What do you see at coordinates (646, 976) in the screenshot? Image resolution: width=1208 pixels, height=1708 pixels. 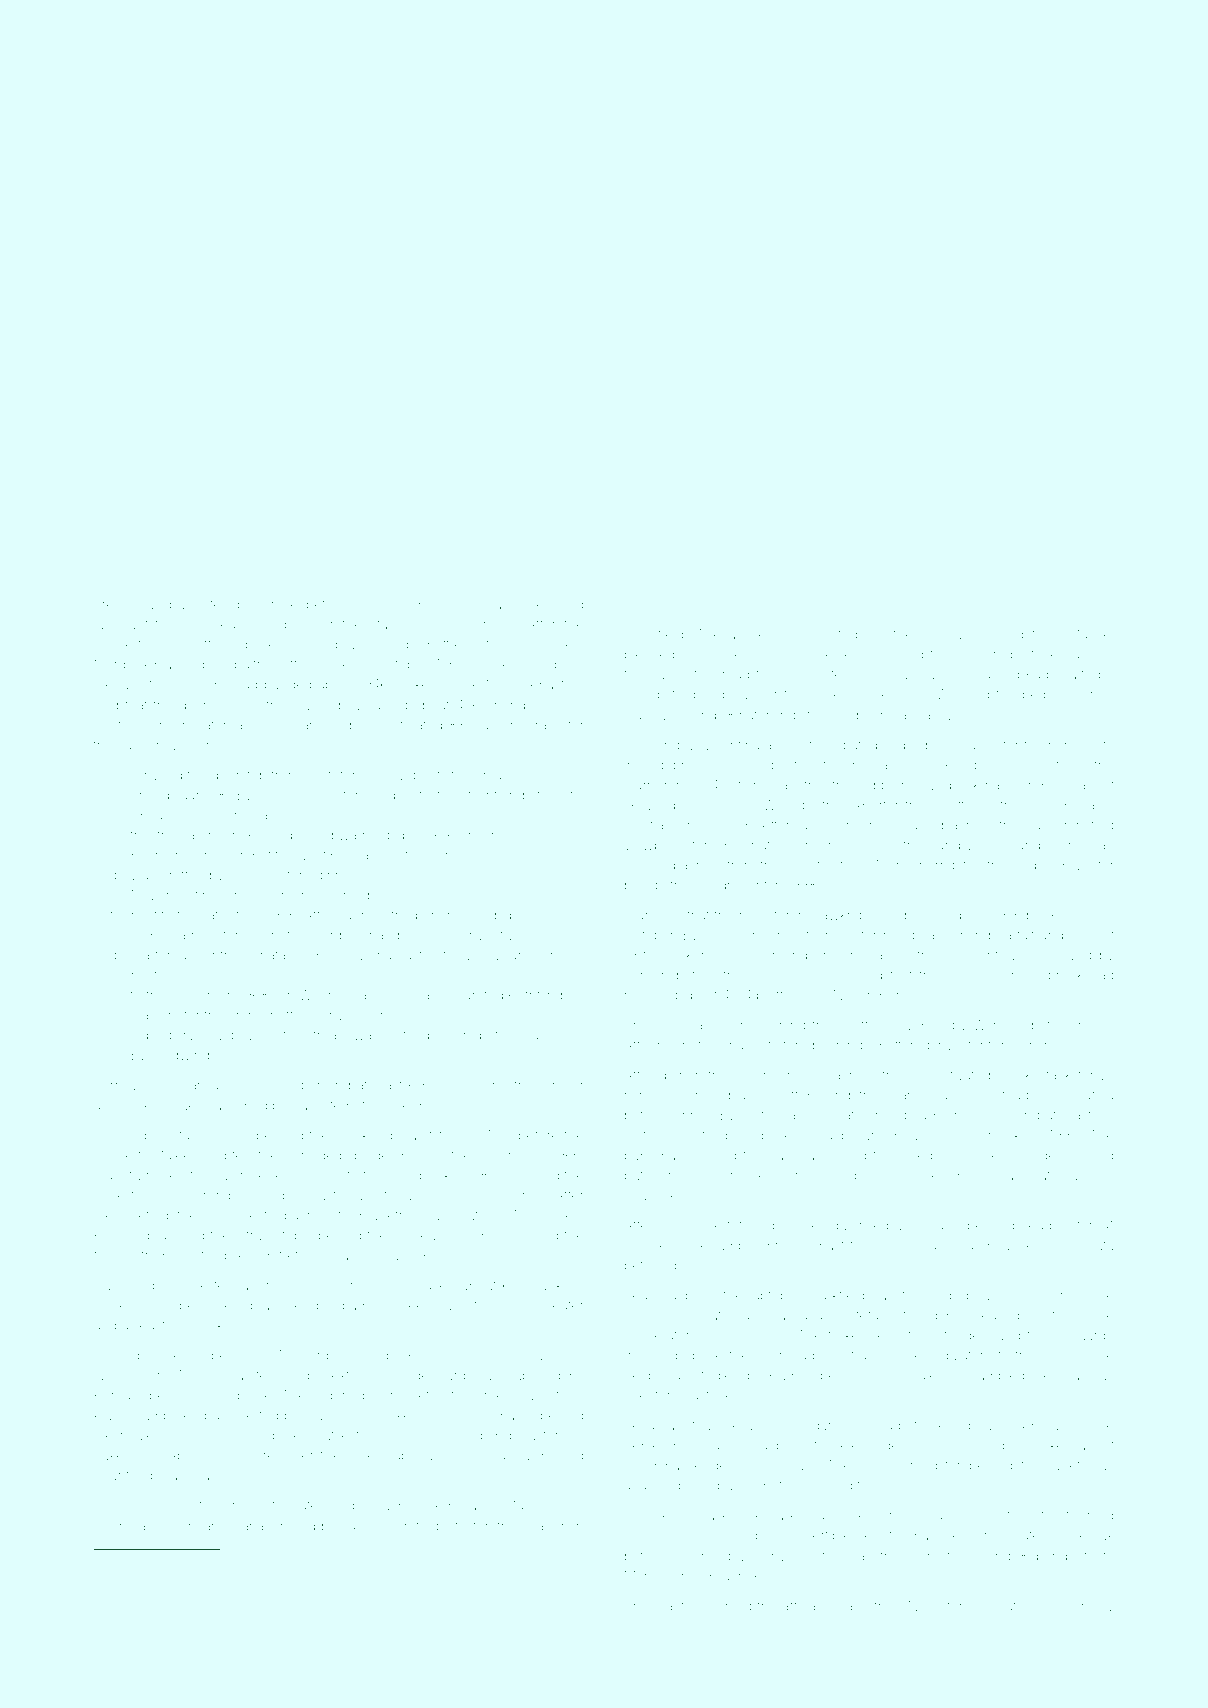 I see `Jeroen` at bounding box center [646, 976].
